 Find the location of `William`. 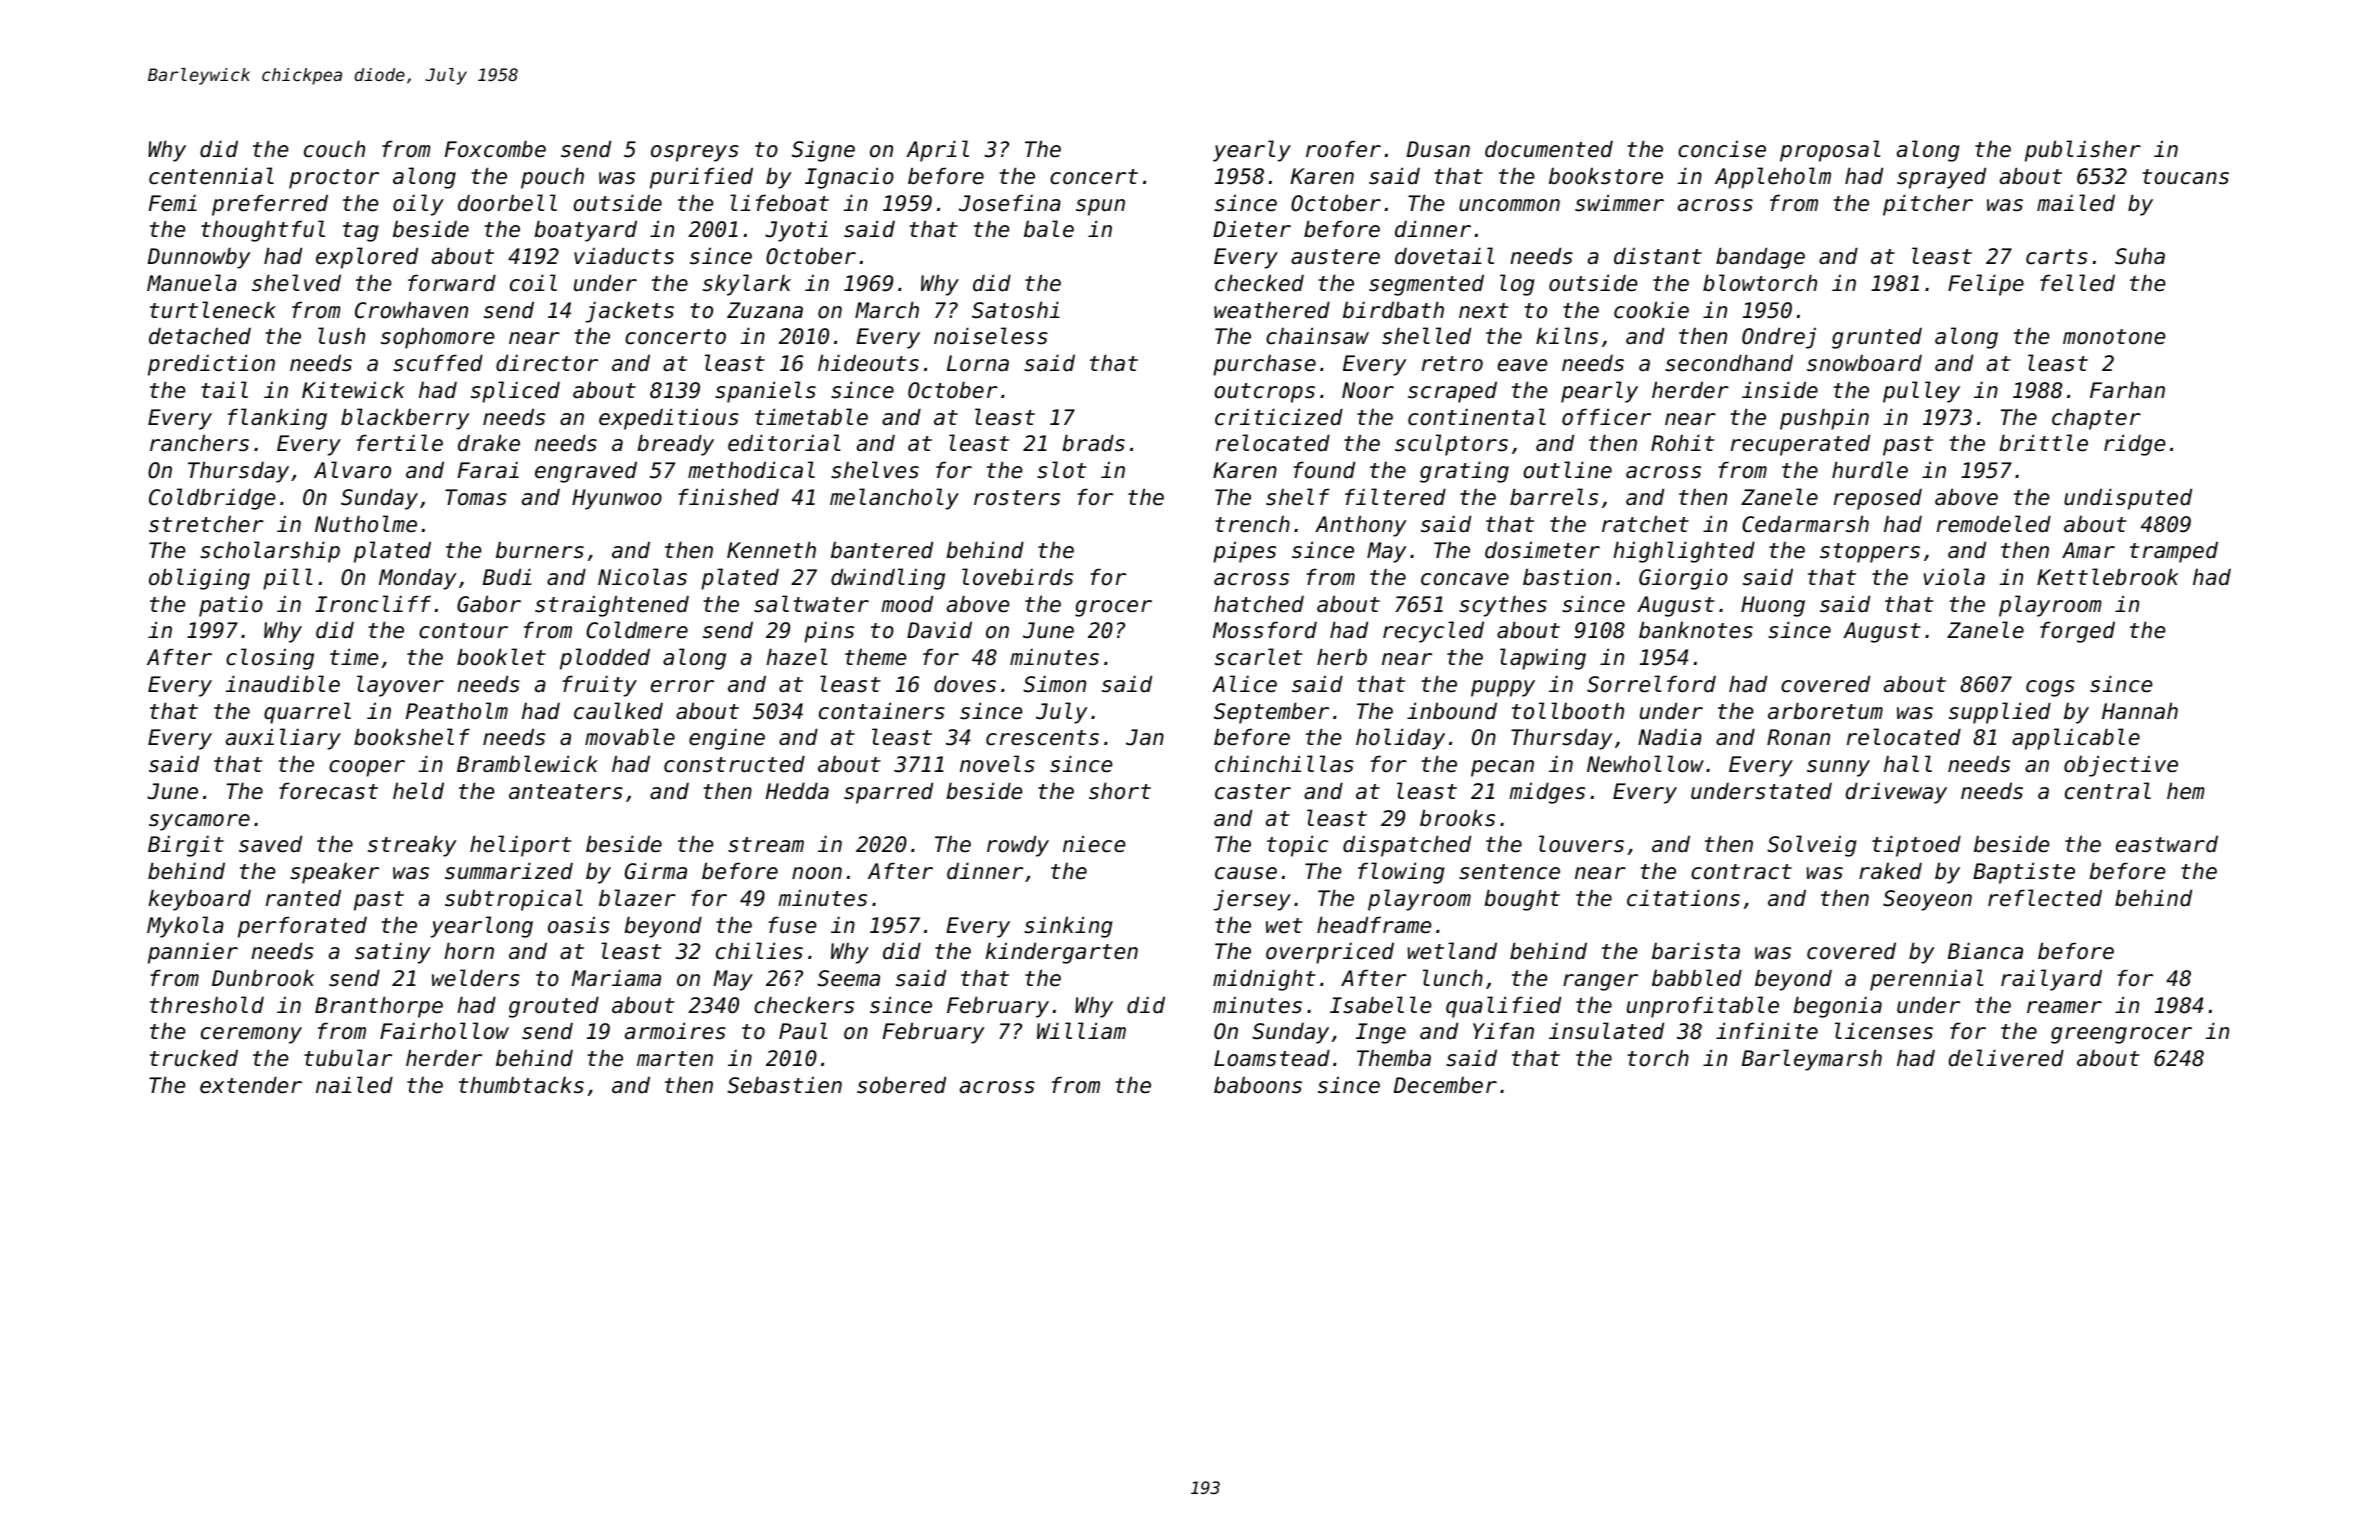

William is located at coordinates (1081, 1031).
